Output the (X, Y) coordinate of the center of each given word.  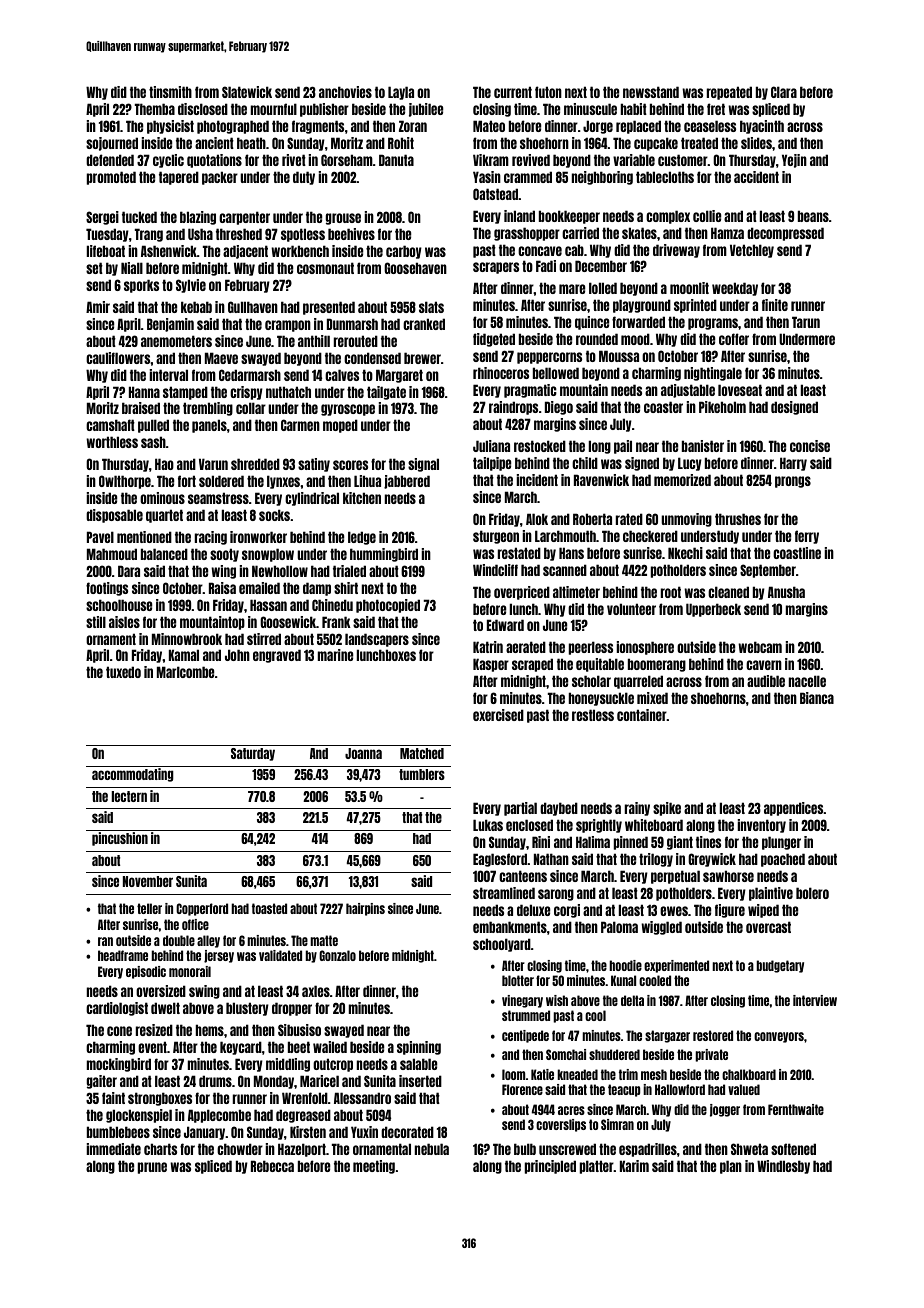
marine (335, 655)
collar (251, 408)
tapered (179, 178)
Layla (401, 93)
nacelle (807, 681)
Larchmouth (565, 536)
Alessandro (362, 1098)
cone (119, 1031)
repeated (729, 93)
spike (667, 809)
